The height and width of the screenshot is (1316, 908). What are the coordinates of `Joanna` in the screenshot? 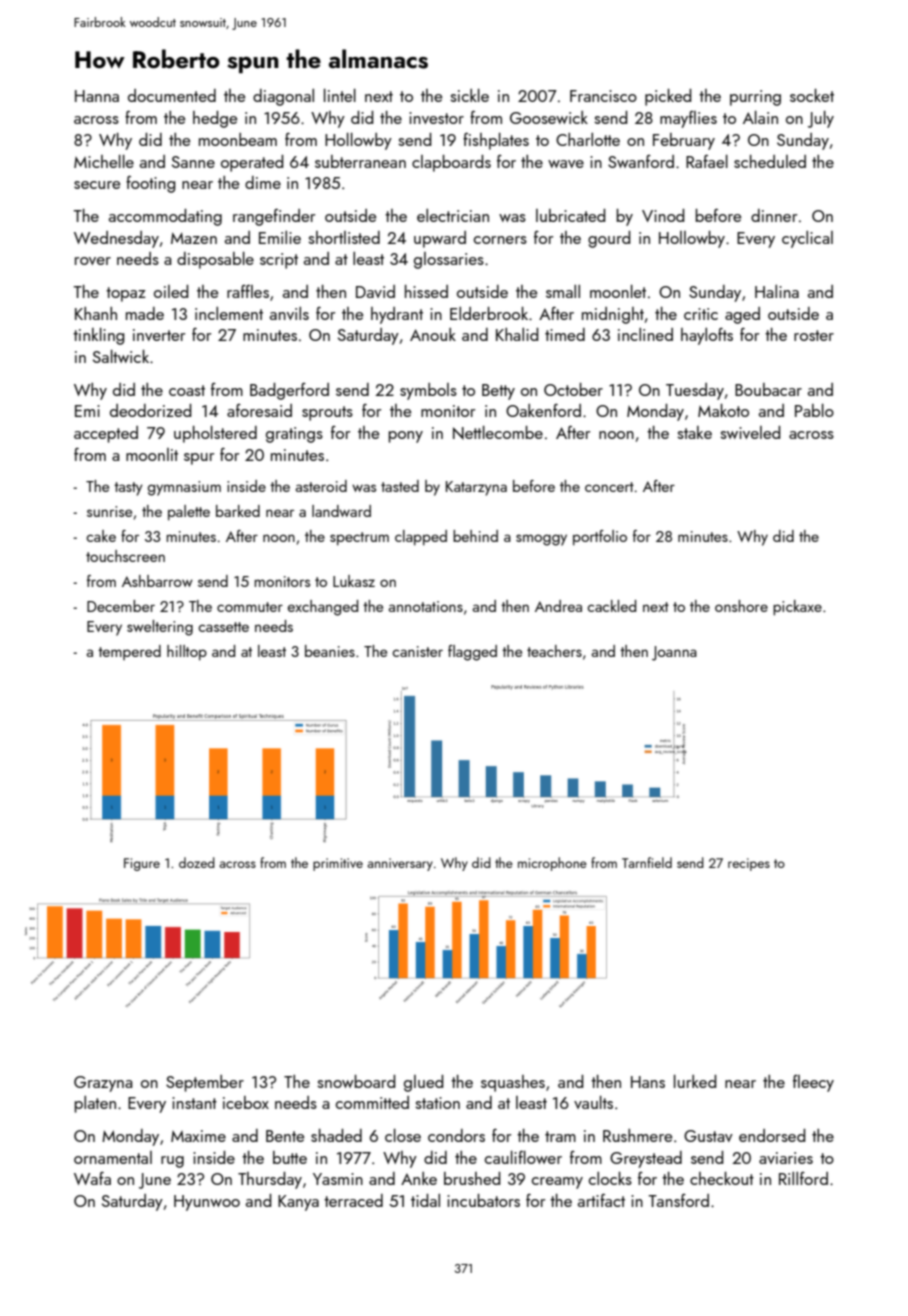 It's located at (674, 653).
